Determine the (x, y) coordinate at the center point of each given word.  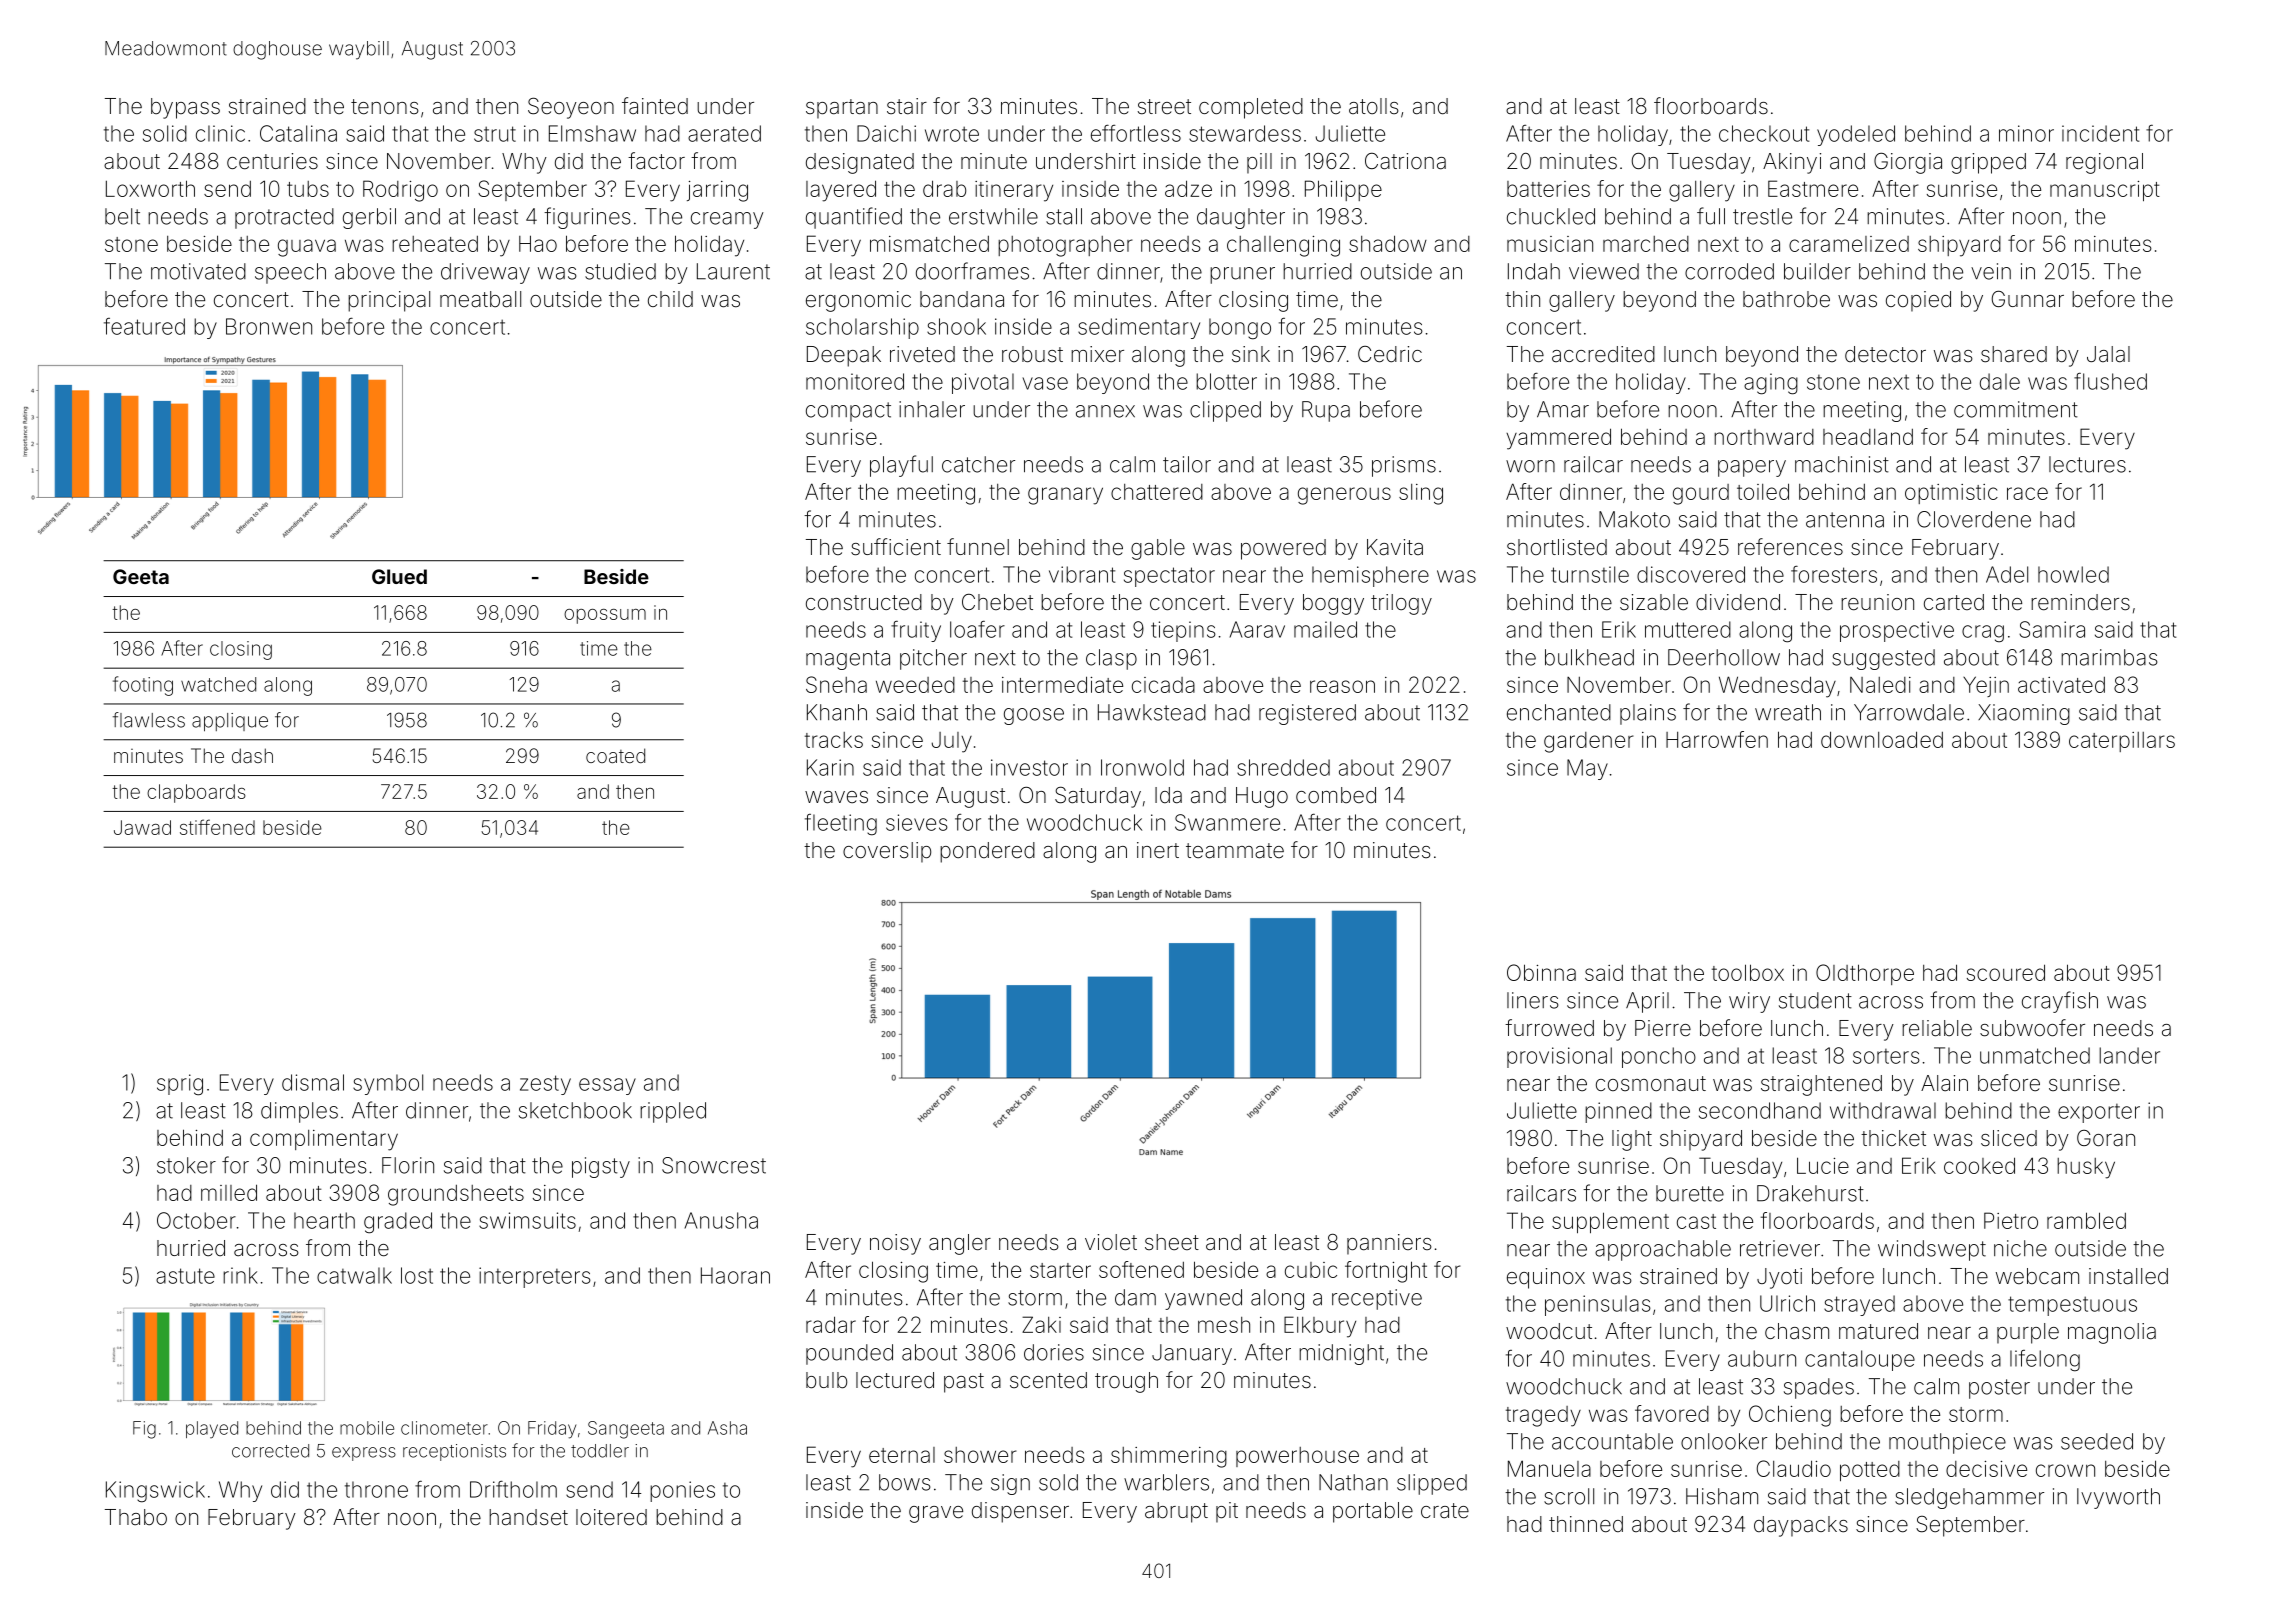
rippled (673, 1112)
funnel (978, 547)
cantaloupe (1860, 1360)
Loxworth (150, 188)
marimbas (2109, 657)
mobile (367, 1428)
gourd (1701, 494)
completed (1251, 108)
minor (2026, 133)
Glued (399, 576)
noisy (895, 1244)
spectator (1169, 577)
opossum (605, 616)
